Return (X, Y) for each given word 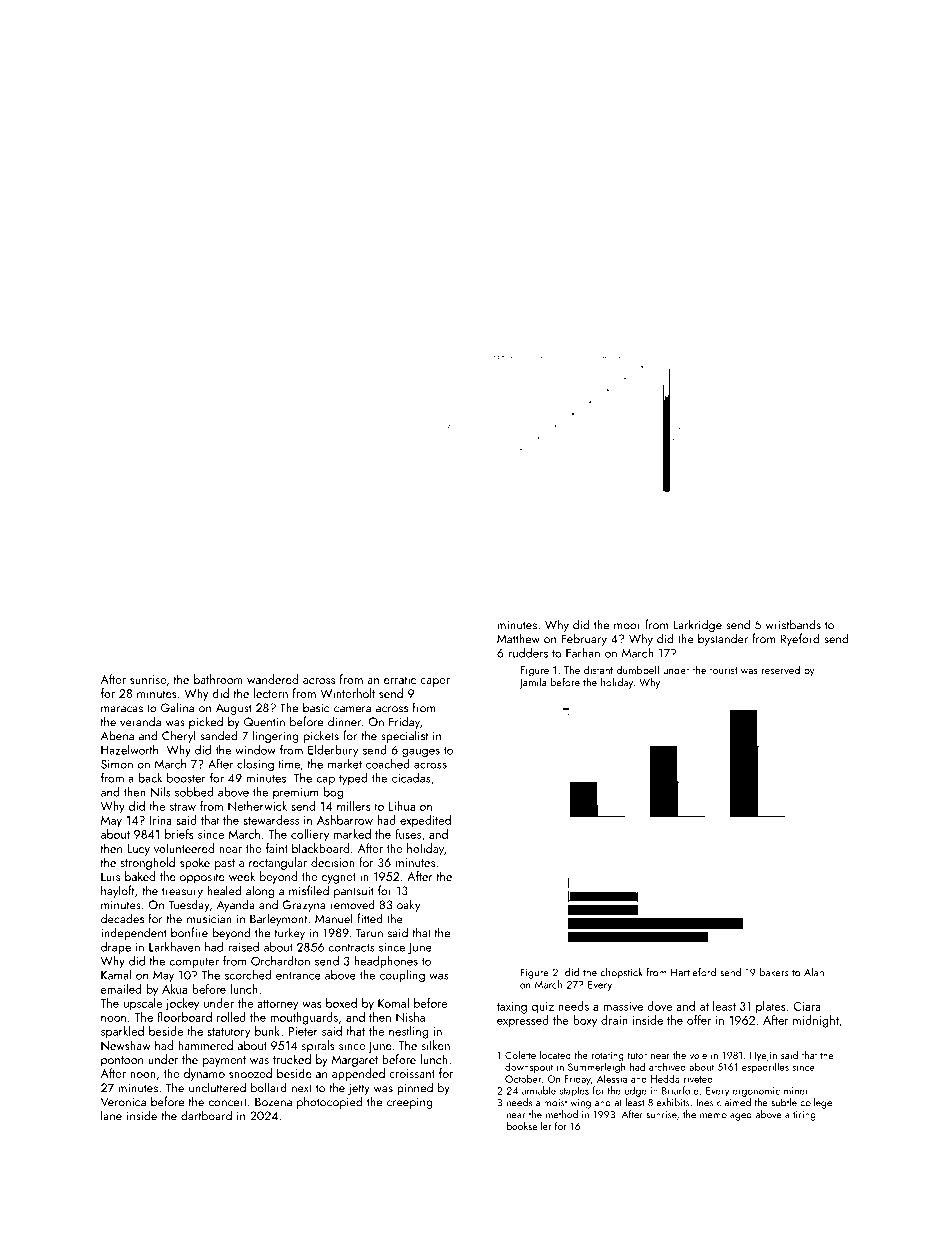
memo (713, 1116)
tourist (724, 670)
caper (435, 682)
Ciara (807, 1006)
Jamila (533, 683)
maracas (122, 709)
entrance (298, 976)
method (562, 1114)
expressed (523, 1021)
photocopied (329, 1102)
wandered (272, 679)
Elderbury (333, 751)
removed (352, 905)
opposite (202, 878)
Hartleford (693, 972)
